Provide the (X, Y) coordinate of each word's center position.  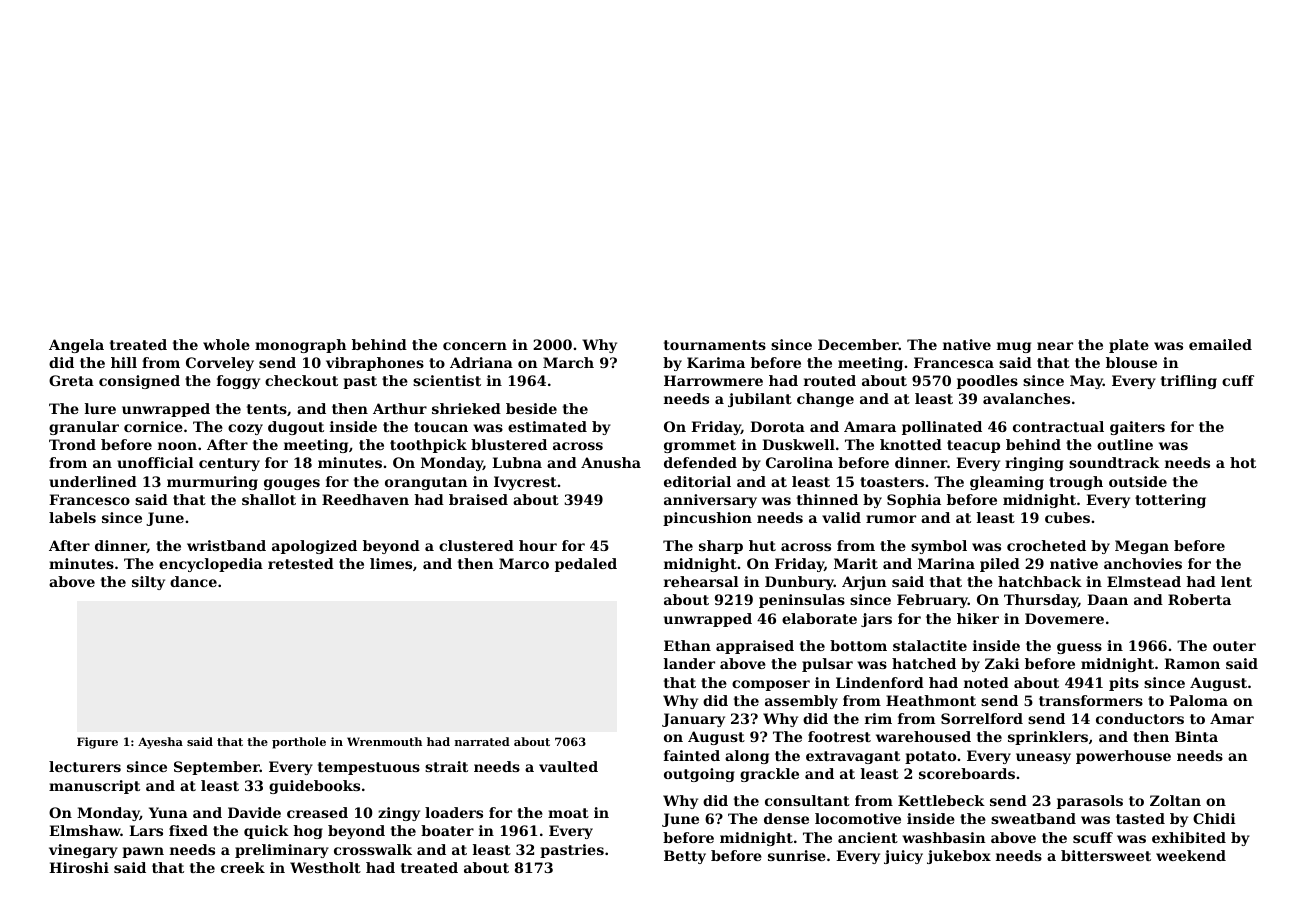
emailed (1220, 344)
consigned (139, 382)
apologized (314, 547)
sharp (721, 547)
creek (243, 867)
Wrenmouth (384, 741)
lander (689, 663)
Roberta (1199, 599)
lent (1236, 581)
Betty (685, 857)
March (568, 362)
